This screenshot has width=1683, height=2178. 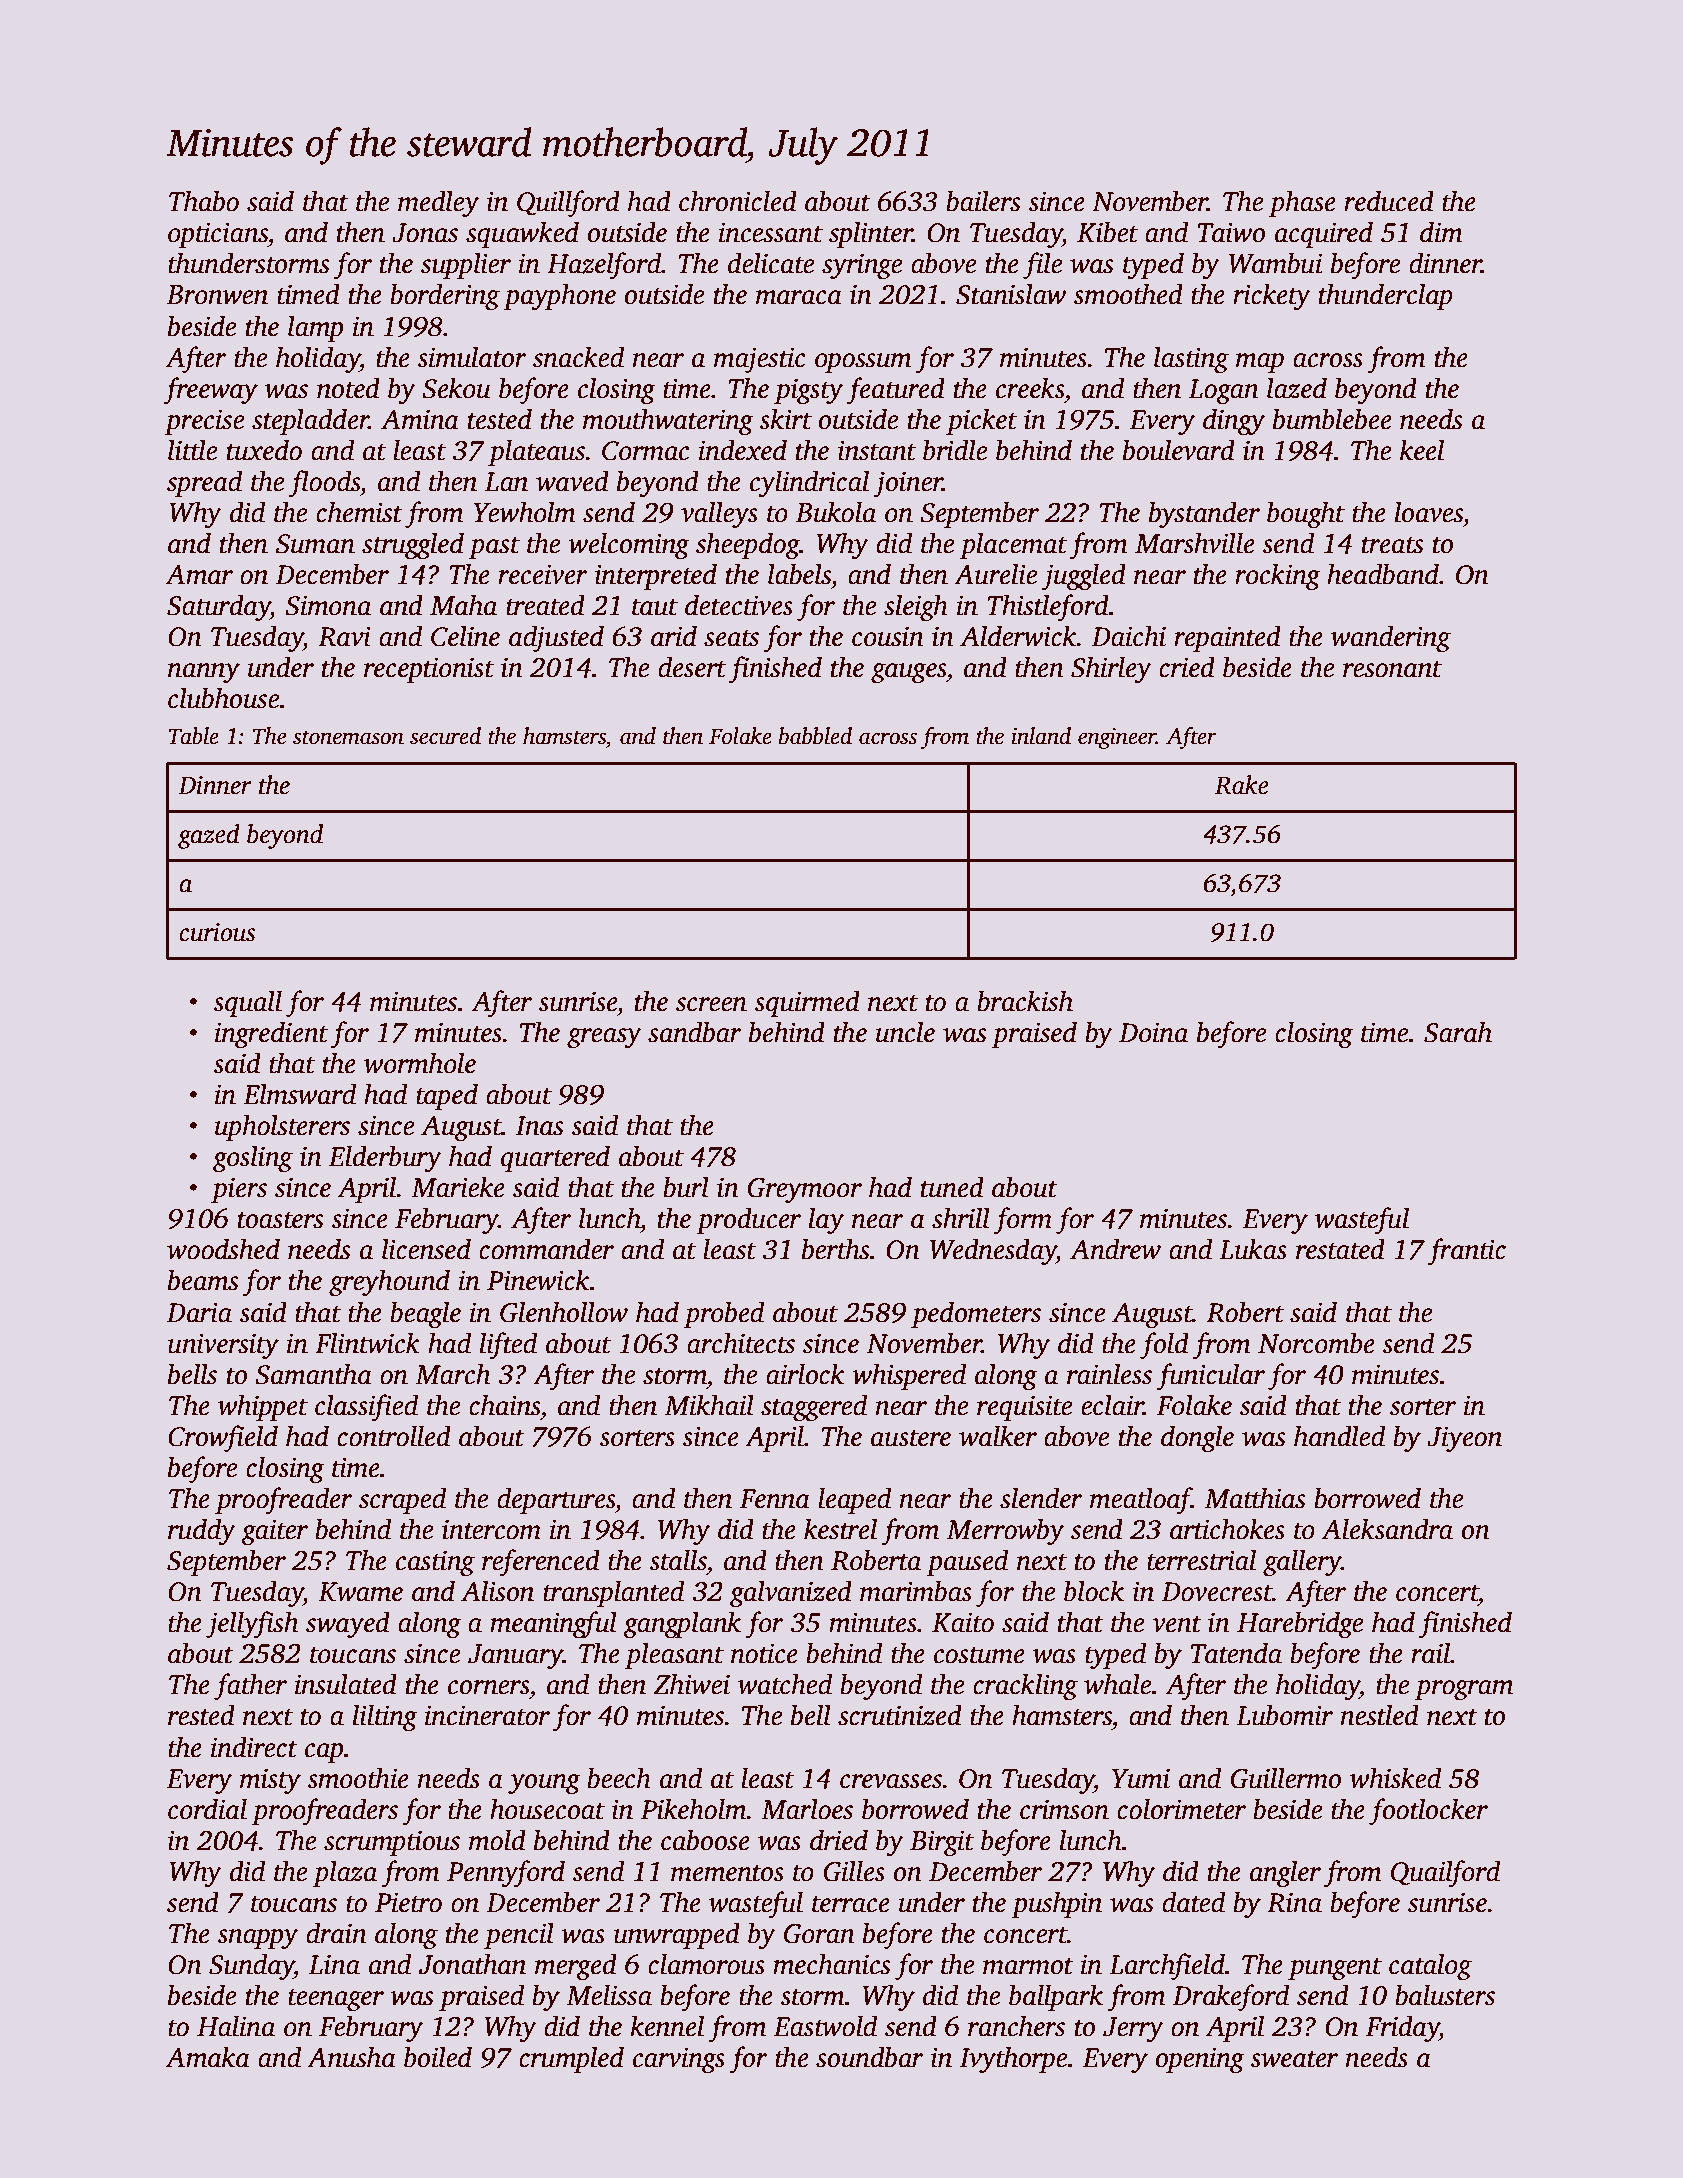 I want to click on phase, so click(x=1302, y=203).
